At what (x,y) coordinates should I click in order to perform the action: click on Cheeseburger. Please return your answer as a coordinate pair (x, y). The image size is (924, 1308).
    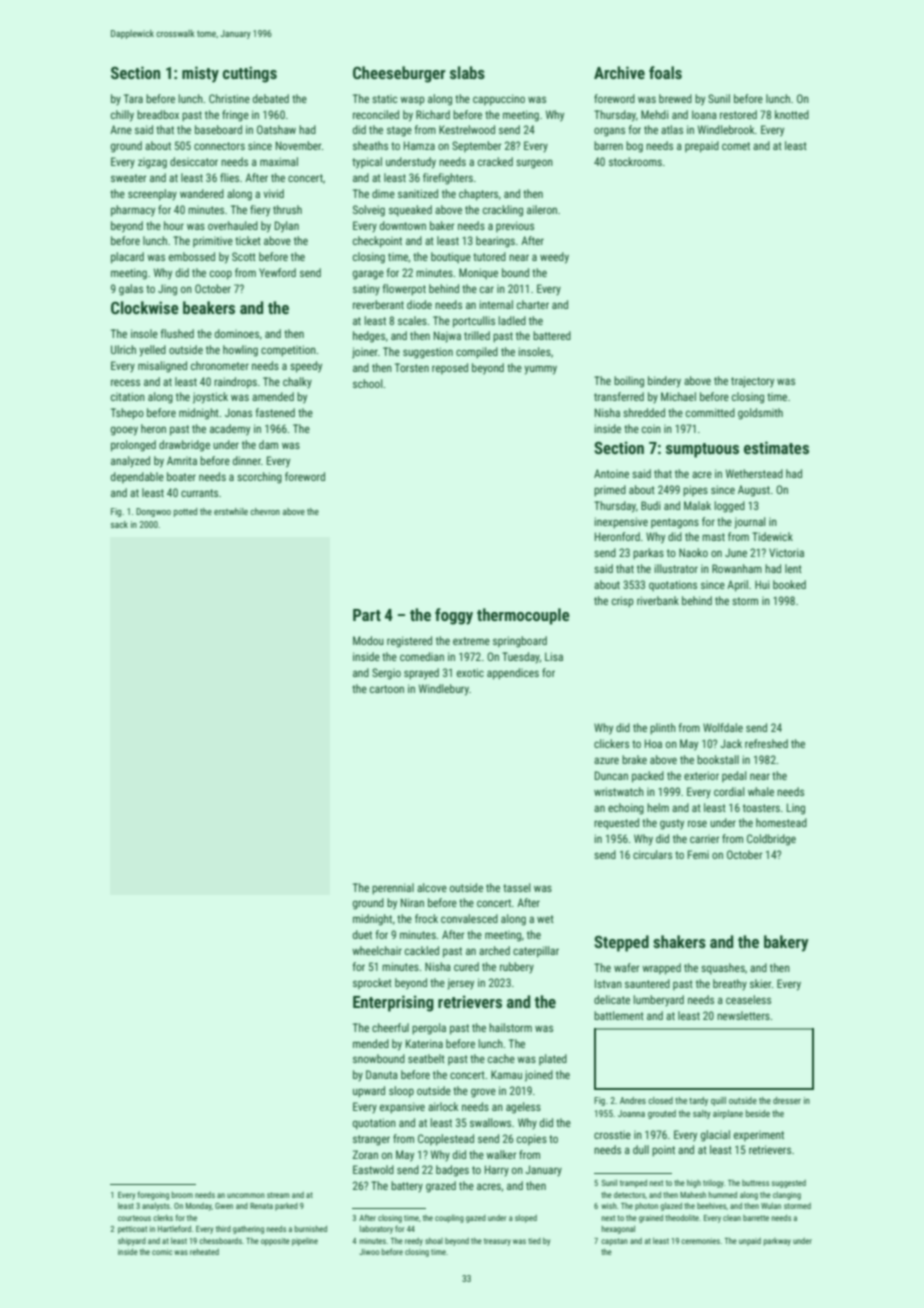
    Looking at the image, I should click on (399, 74).
